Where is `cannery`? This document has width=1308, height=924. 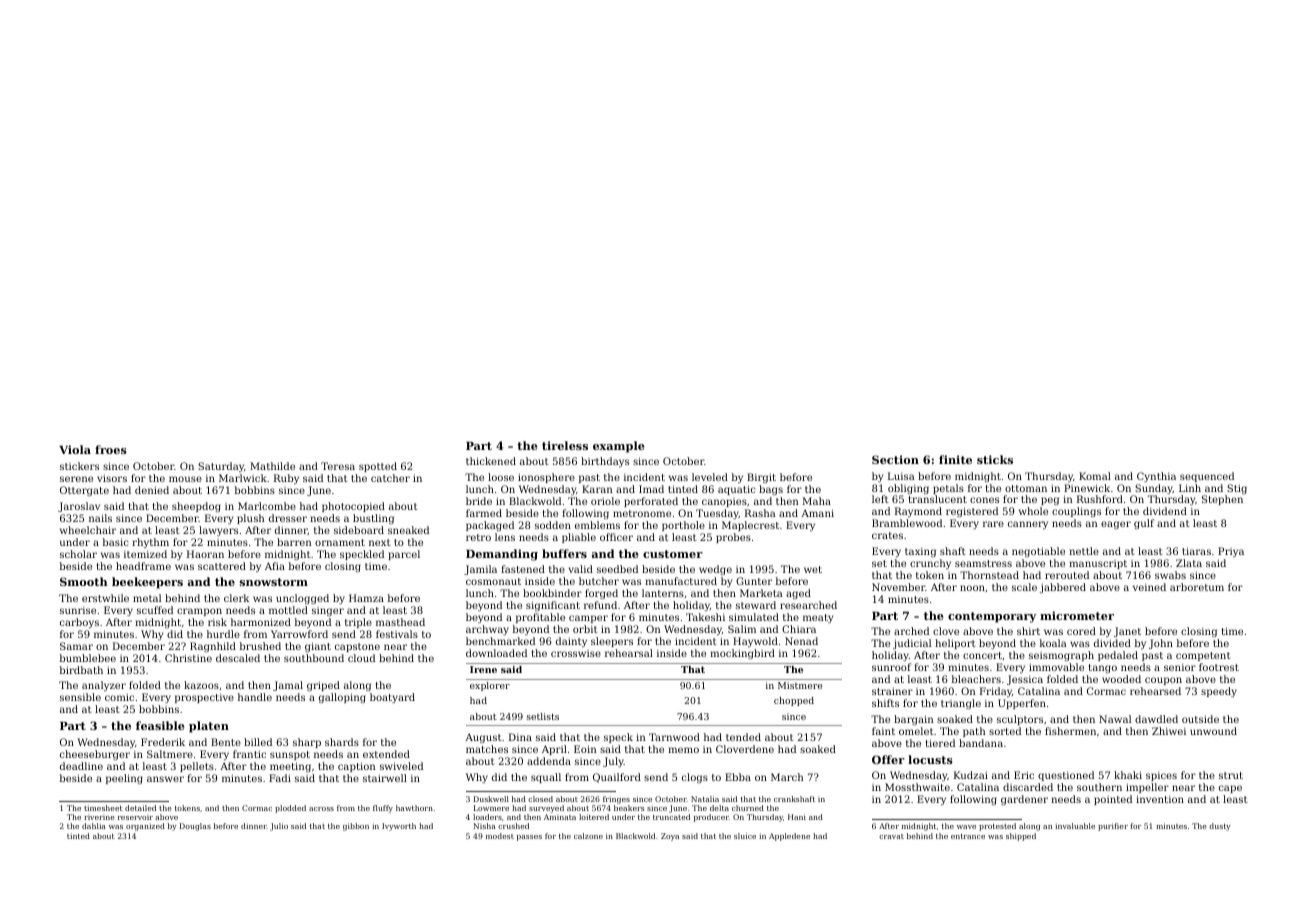
cannery is located at coordinates (1028, 525).
